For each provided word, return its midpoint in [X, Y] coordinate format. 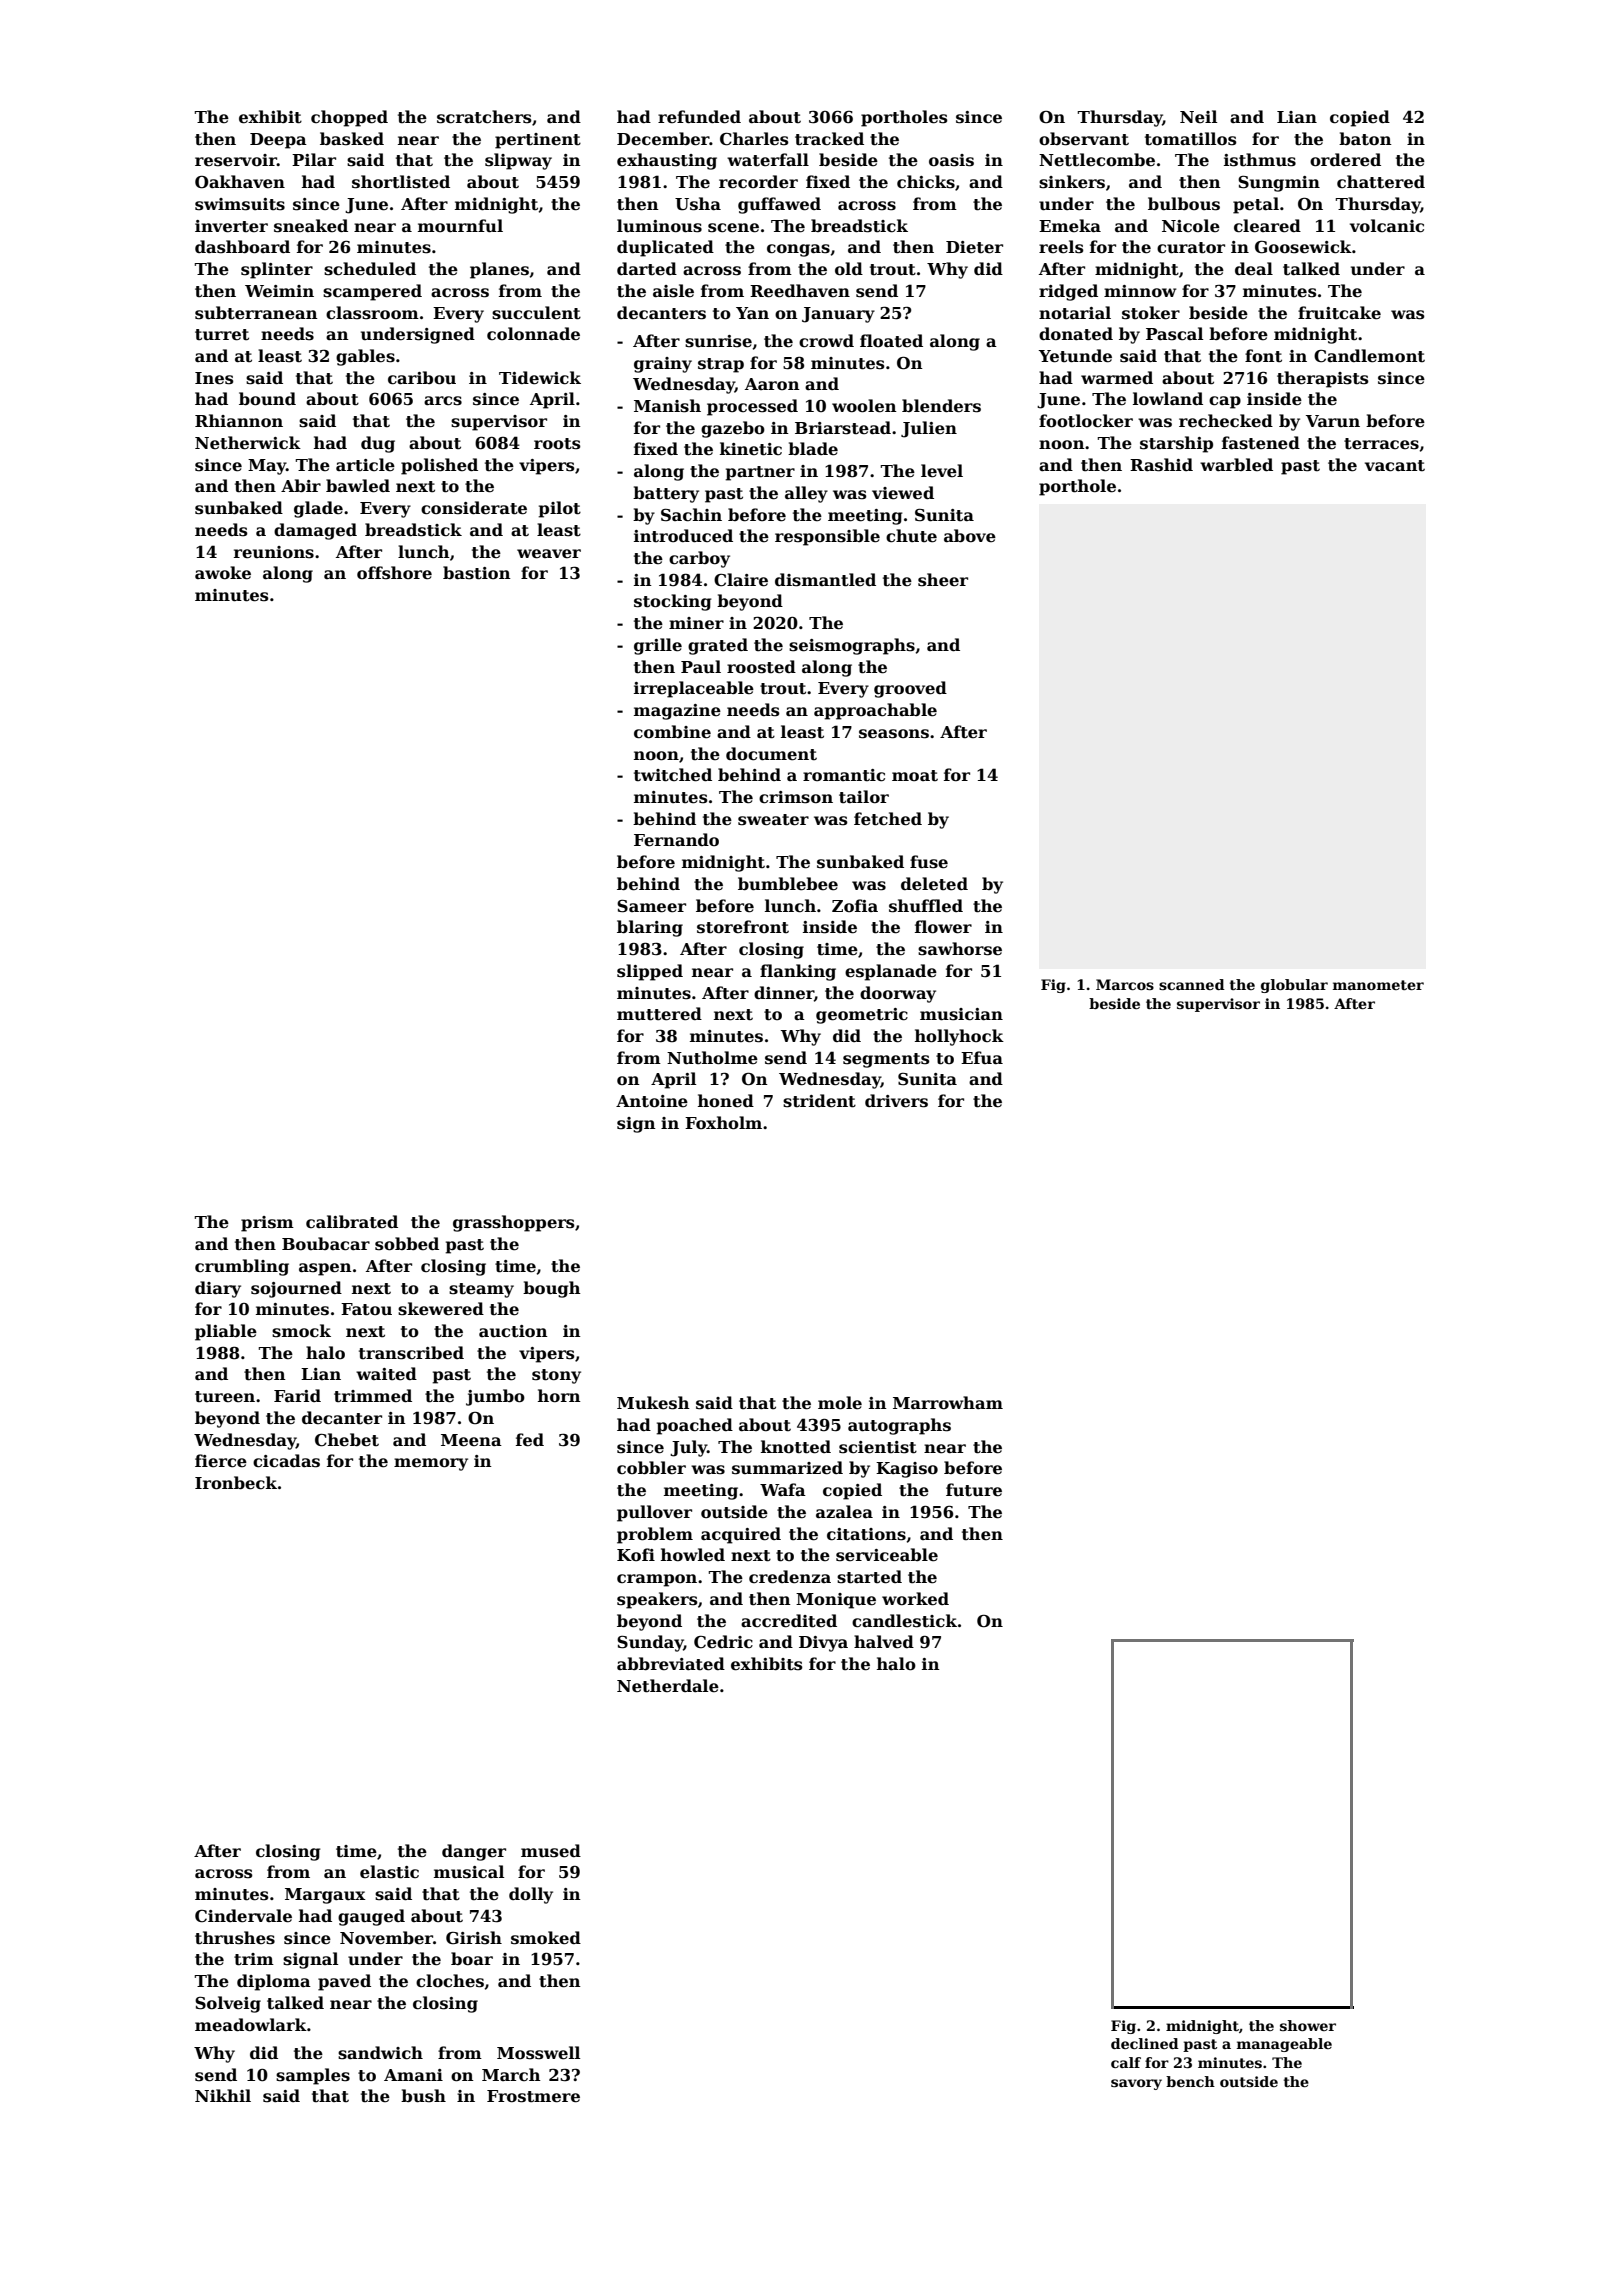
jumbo [495, 1397]
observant [1084, 139]
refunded [699, 117]
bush [423, 2096]
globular [1294, 986]
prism [267, 1224]
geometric [862, 1016]
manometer [1378, 985]
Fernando [676, 840]
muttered [659, 1014]
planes [499, 270]
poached [694, 1426]
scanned [1192, 984]
